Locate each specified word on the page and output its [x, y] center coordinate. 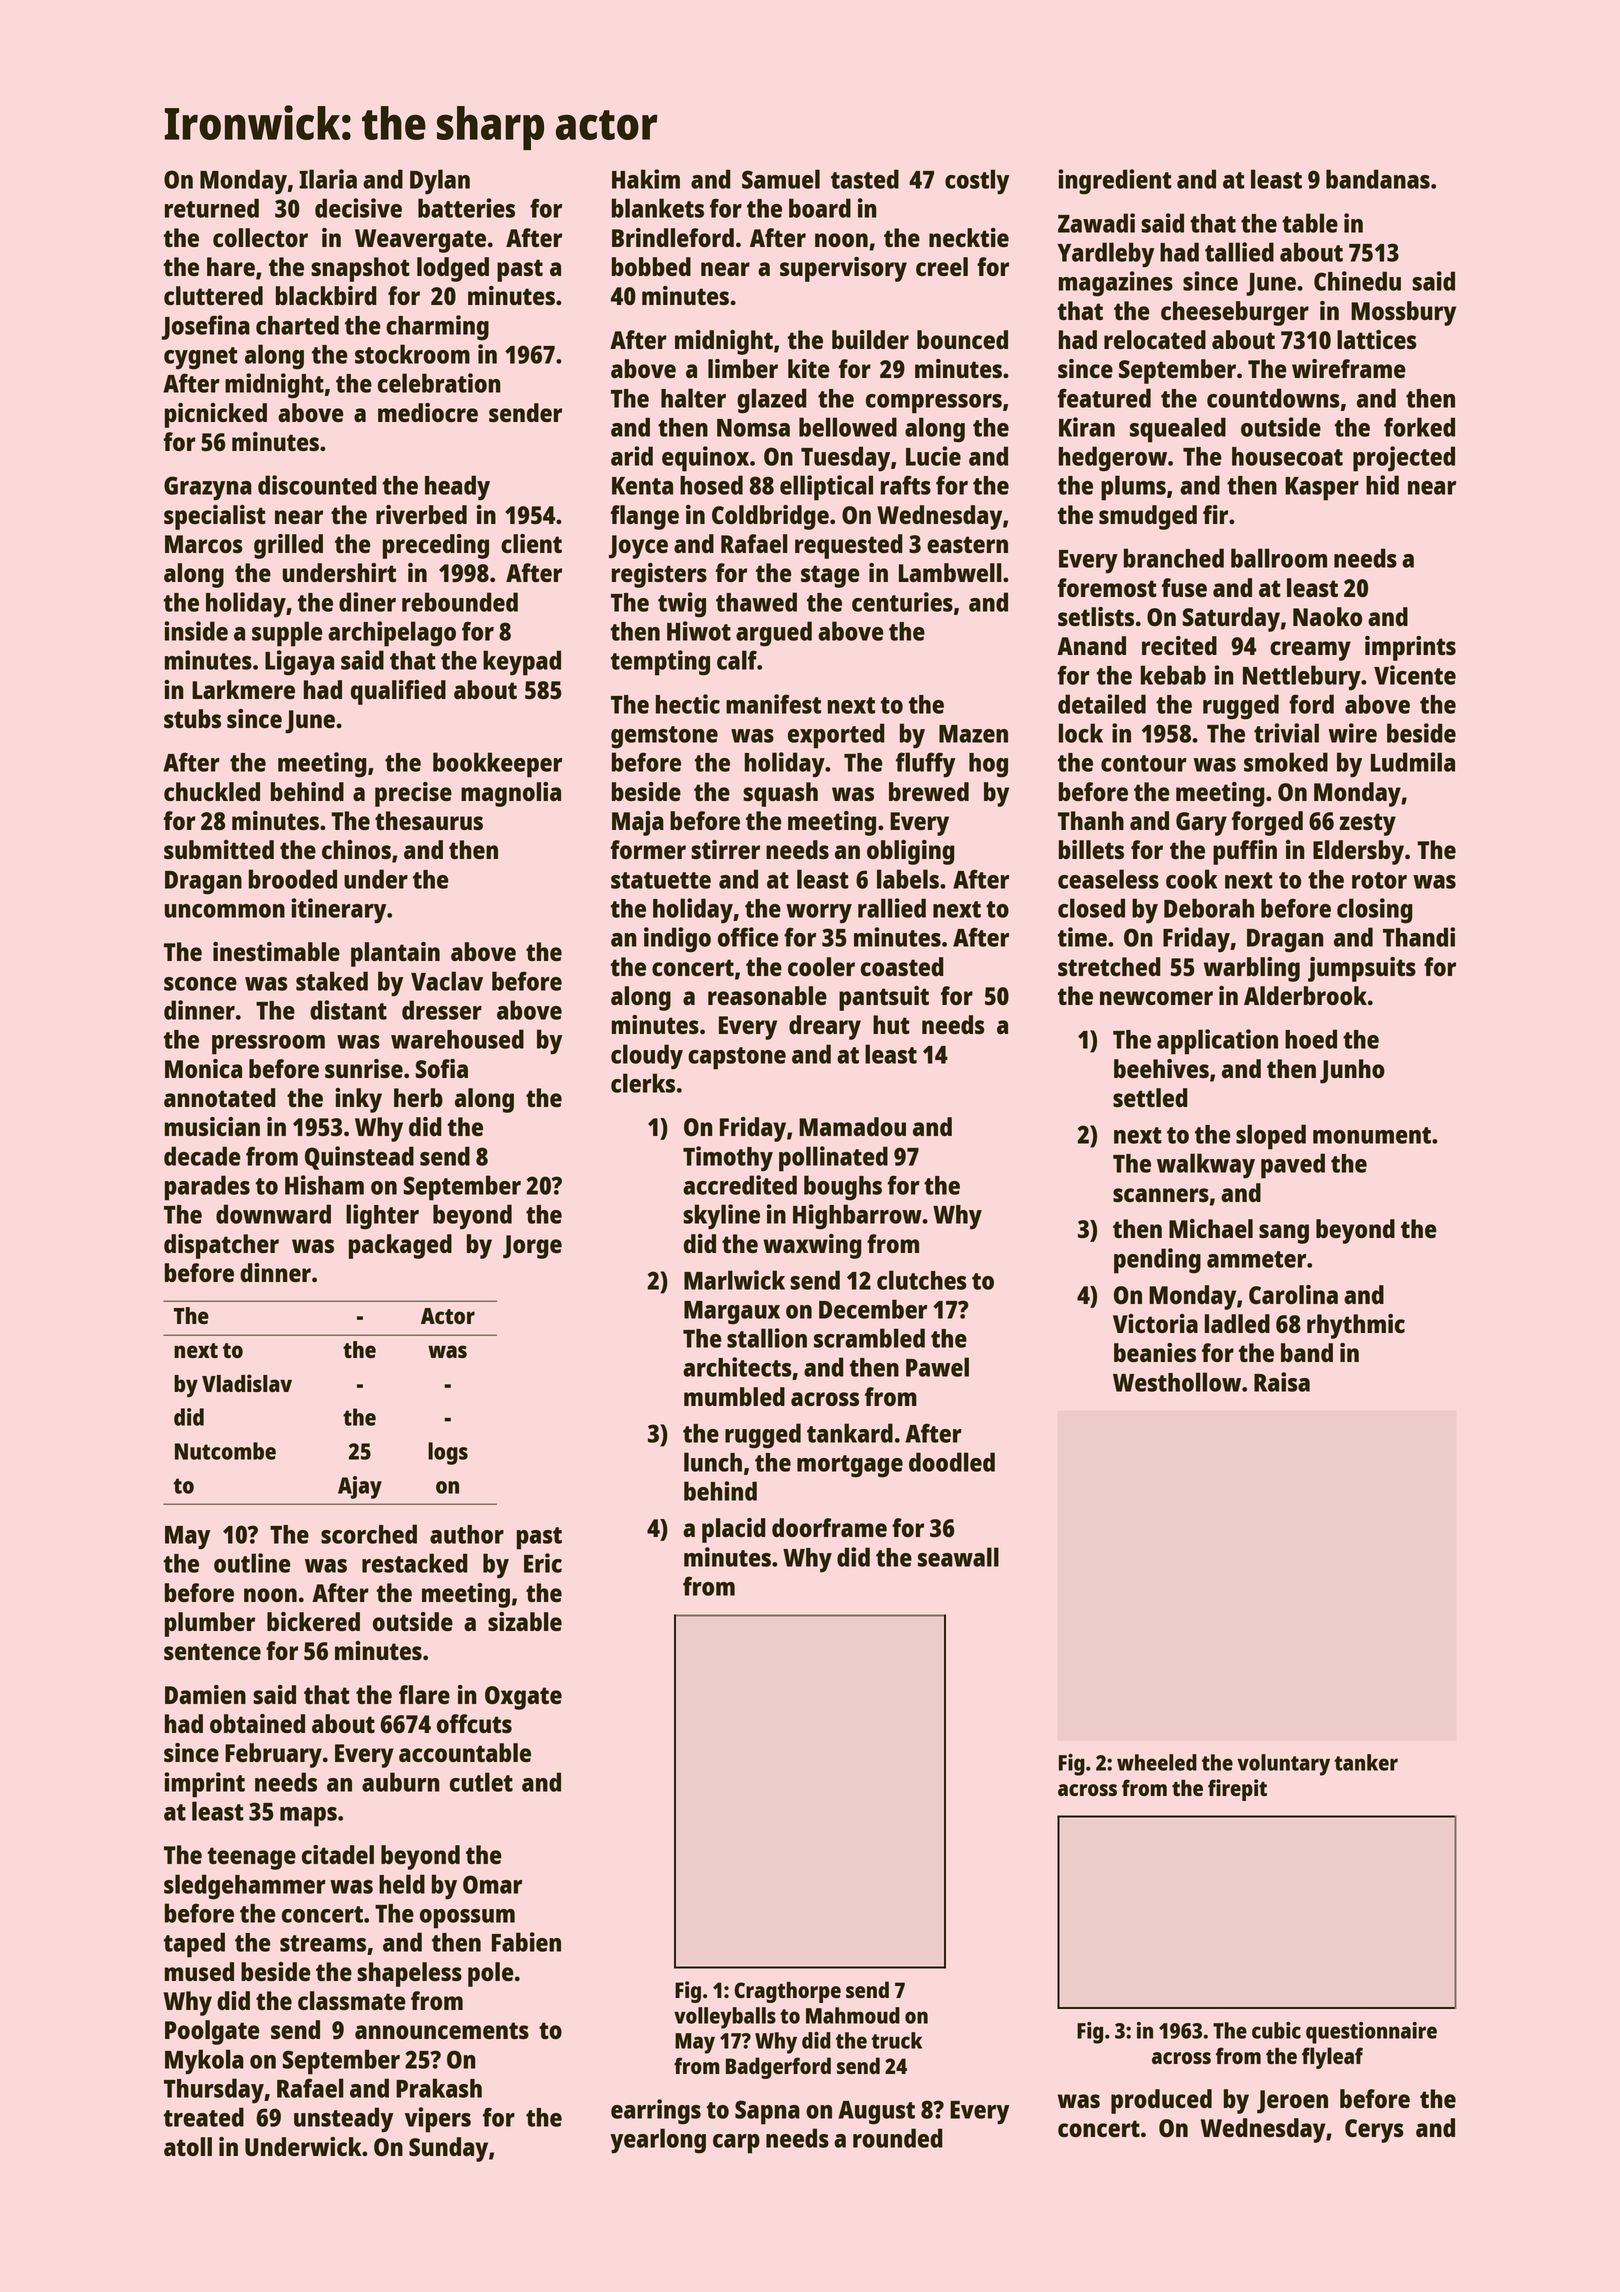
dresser [442, 1010]
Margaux [732, 1313]
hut [891, 1024]
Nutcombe [225, 1451]
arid [632, 456]
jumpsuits [1362, 969]
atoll [188, 2146]
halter [693, 398]
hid [1382, 485]
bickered [313, 1621]
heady [457, 488]
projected [1404, 459]
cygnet [201, 358]
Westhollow [1177, 1382]
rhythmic [1356, 1326]
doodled [952, 1462]
